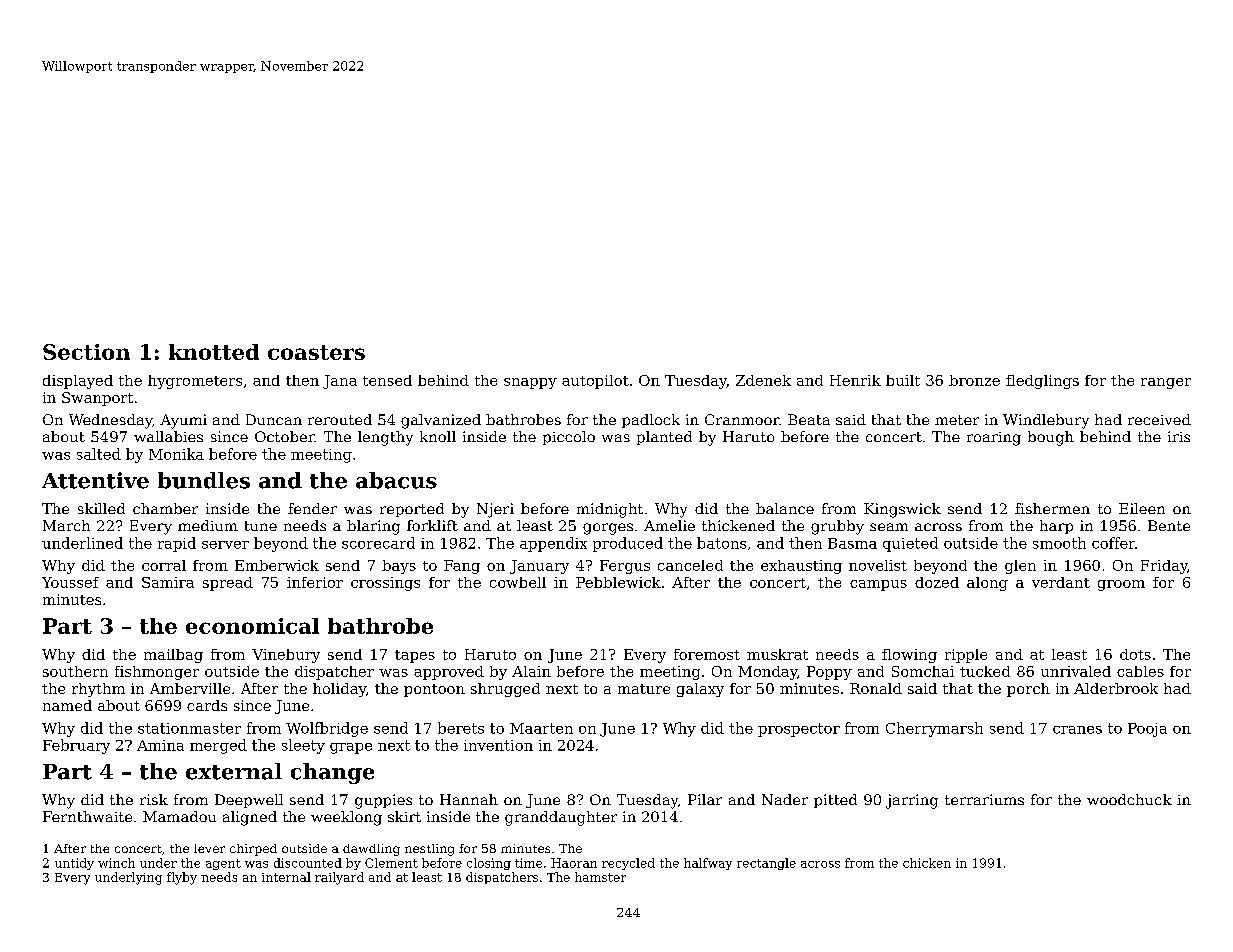 The width and height of the screenshot is (1233, 952). Describe the element at coordinates (415, 656) in the screenshot. I see `tapes` at that location.
